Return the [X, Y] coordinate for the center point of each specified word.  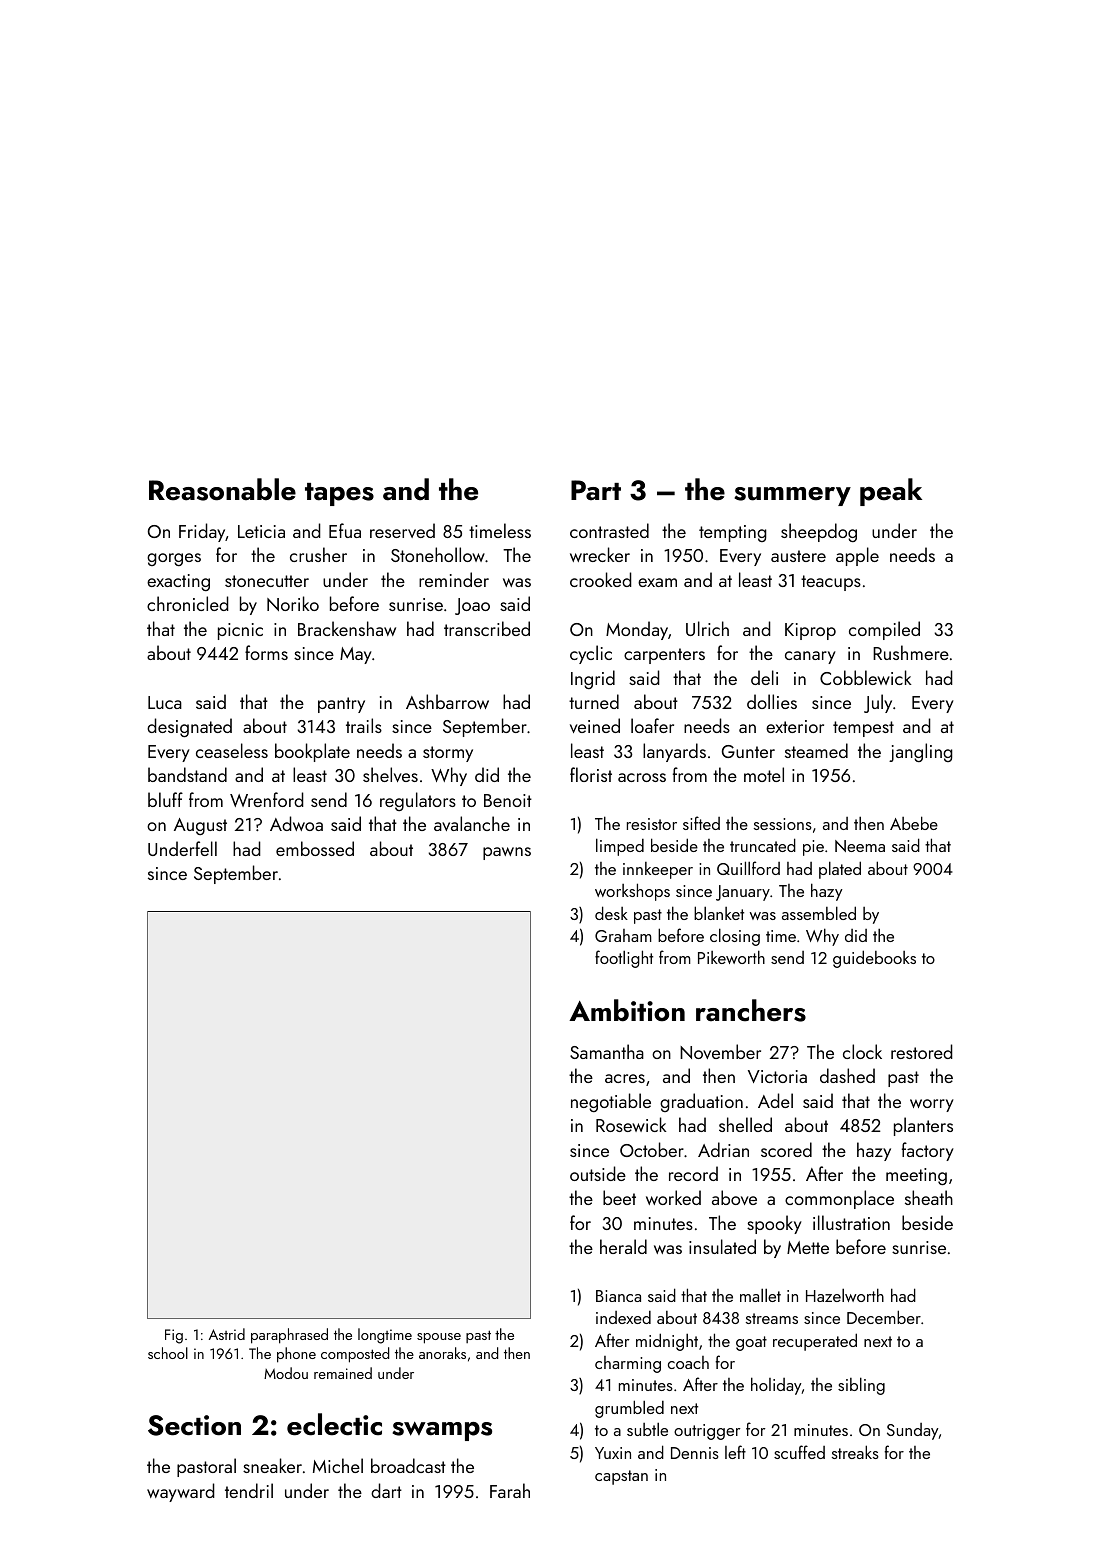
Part [596, 490]
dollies [772, 701]
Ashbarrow [447, 701]
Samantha [607, 1051]
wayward [181, 1492]
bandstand [187, 774]
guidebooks [874, 959]
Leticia [261, 531]
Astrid [227, 1334]
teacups [831, 583]
